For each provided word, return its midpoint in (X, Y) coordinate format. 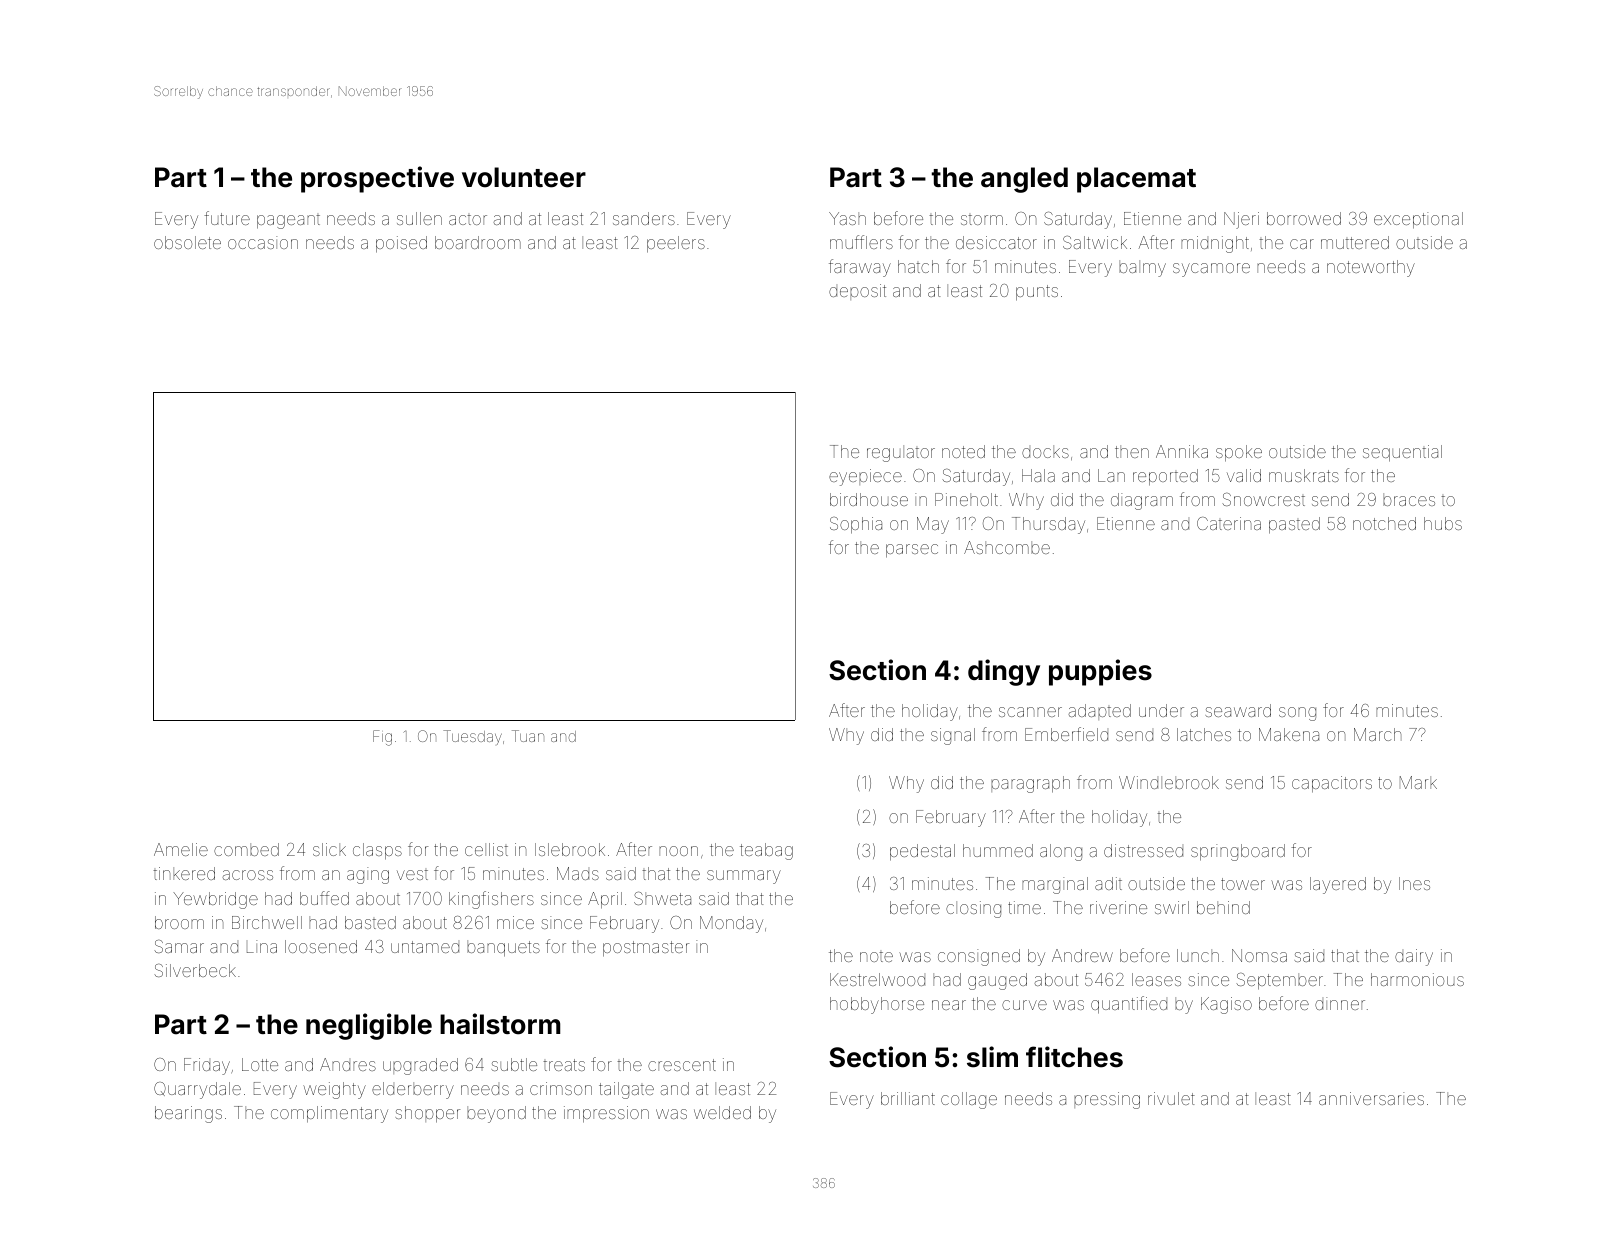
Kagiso (1226, 1005)
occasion (263, 242)
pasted (1294, 525)
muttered (1355, 242)
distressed (1143, 850)
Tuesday (472, 737)
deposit (857, 292)
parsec (912, 551)
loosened (321, 946)
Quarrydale (197, 1090)
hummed (998, 850)
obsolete (187, 242)
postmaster (646, 949)
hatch (918, 266)
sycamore (1211, 270)
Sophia (856, 525)
